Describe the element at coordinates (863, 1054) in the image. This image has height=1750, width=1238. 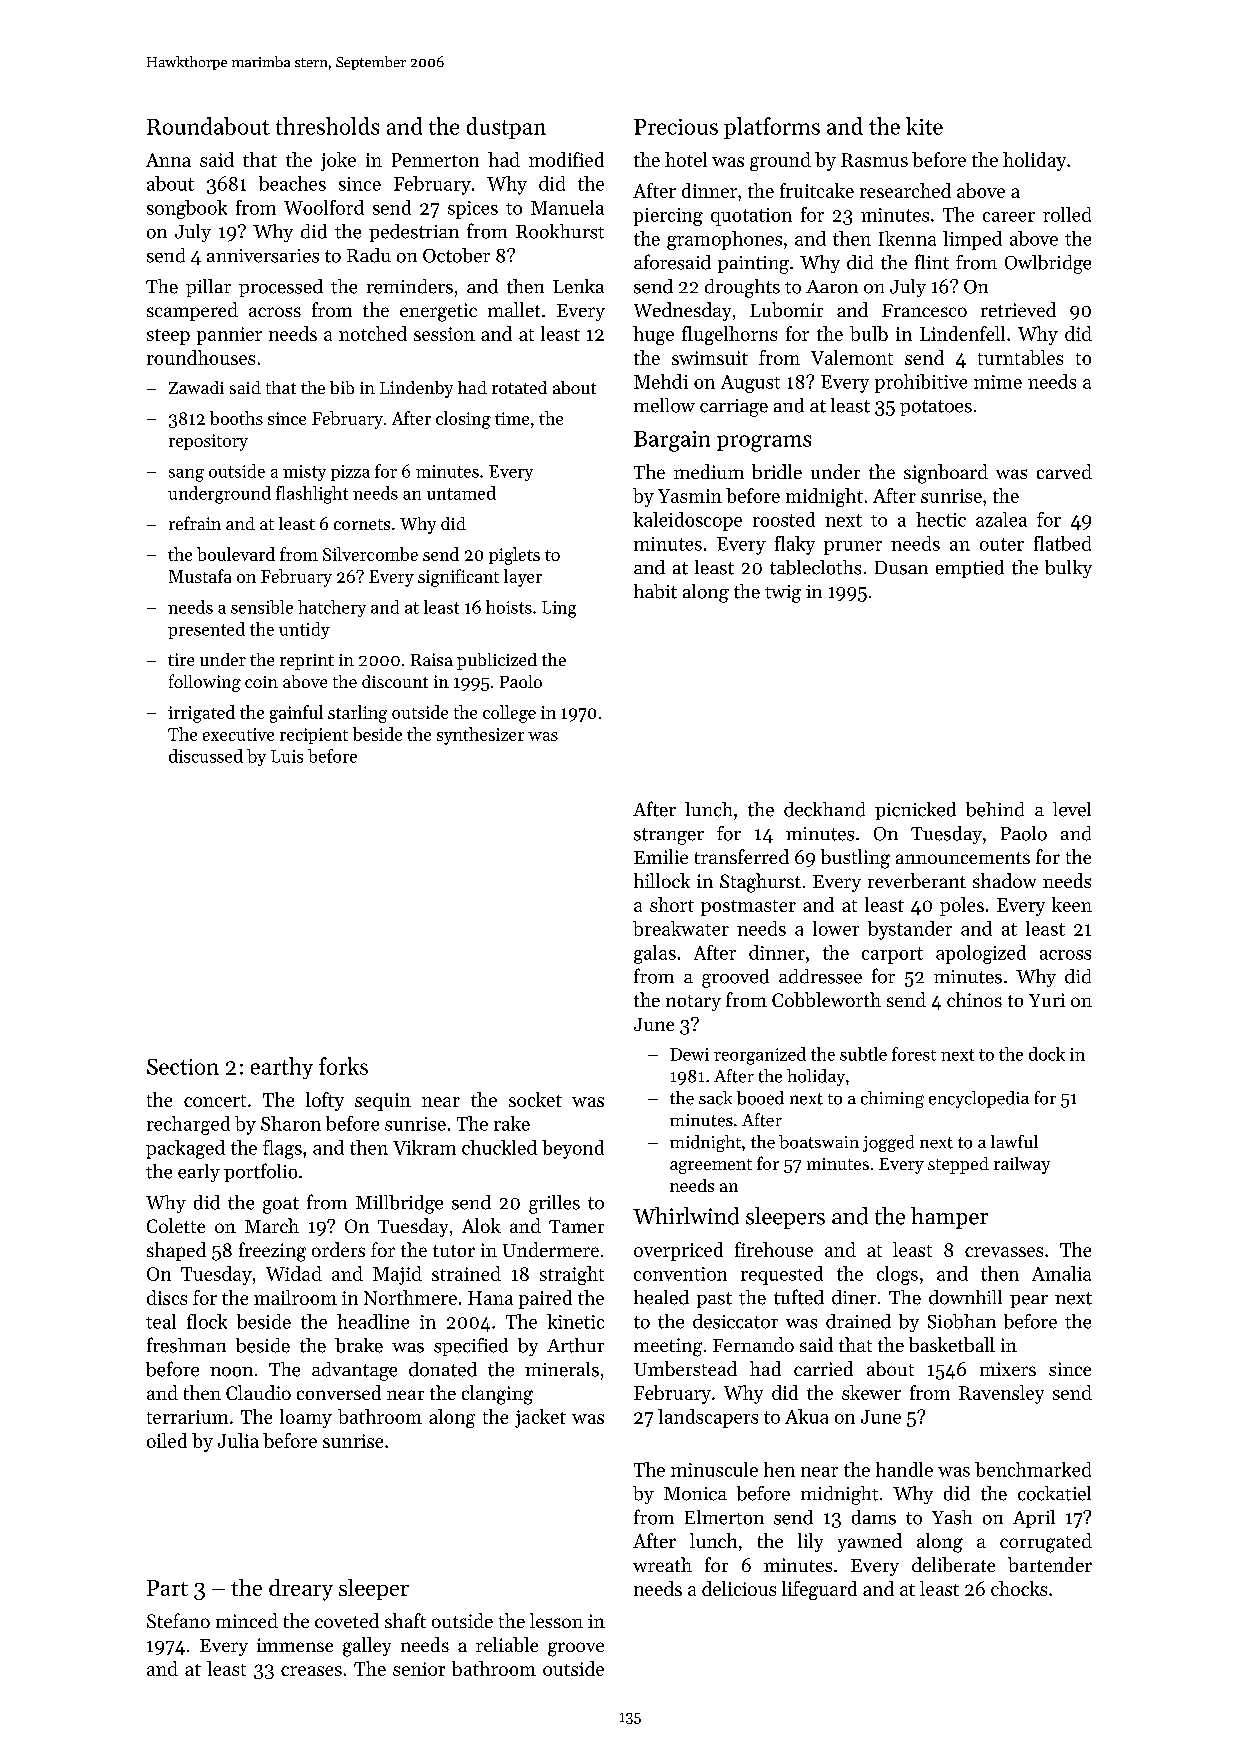
I see `subtle` at that location.
